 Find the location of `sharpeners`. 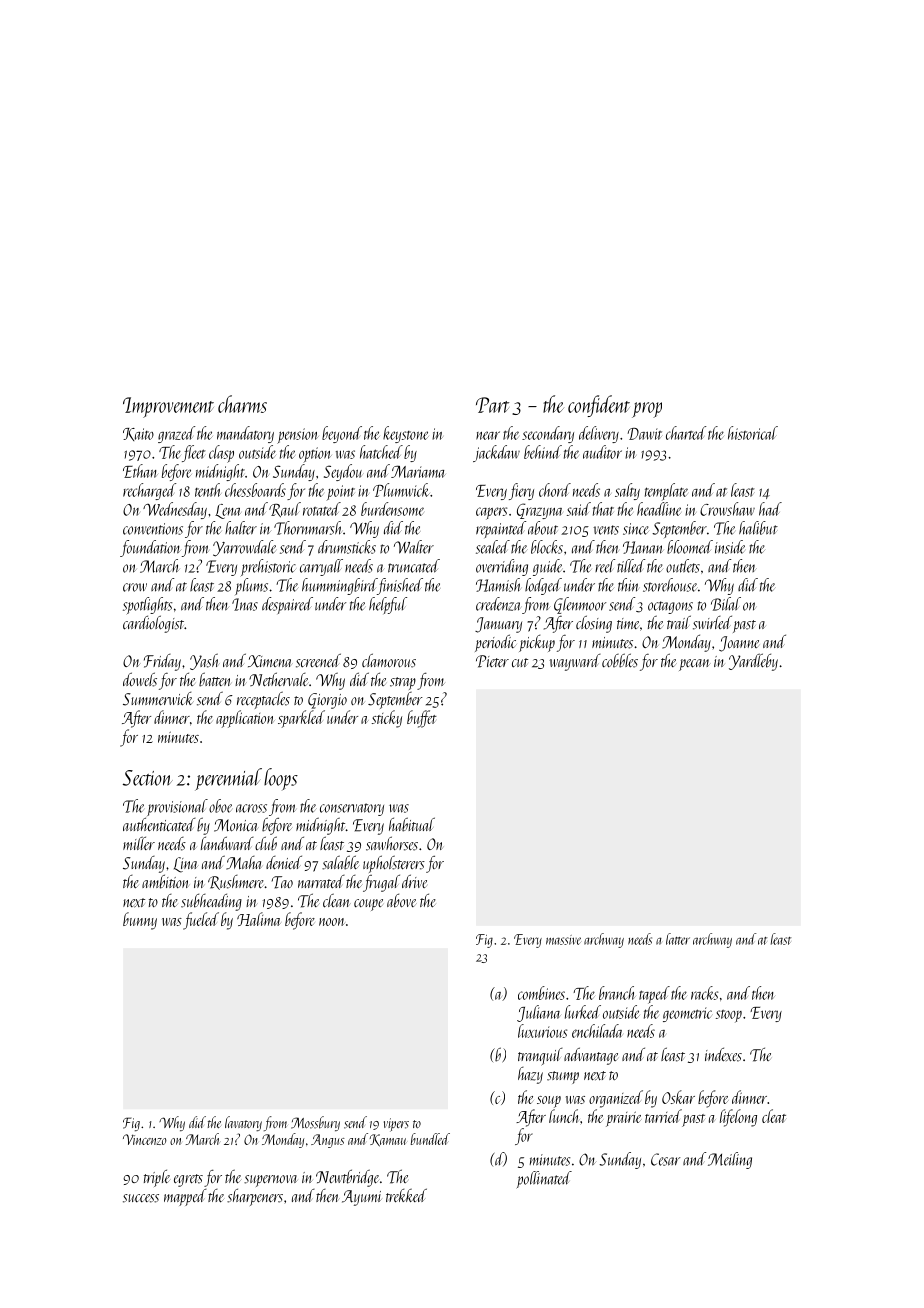

sharpeners is located at coordinates (255, 1197).
